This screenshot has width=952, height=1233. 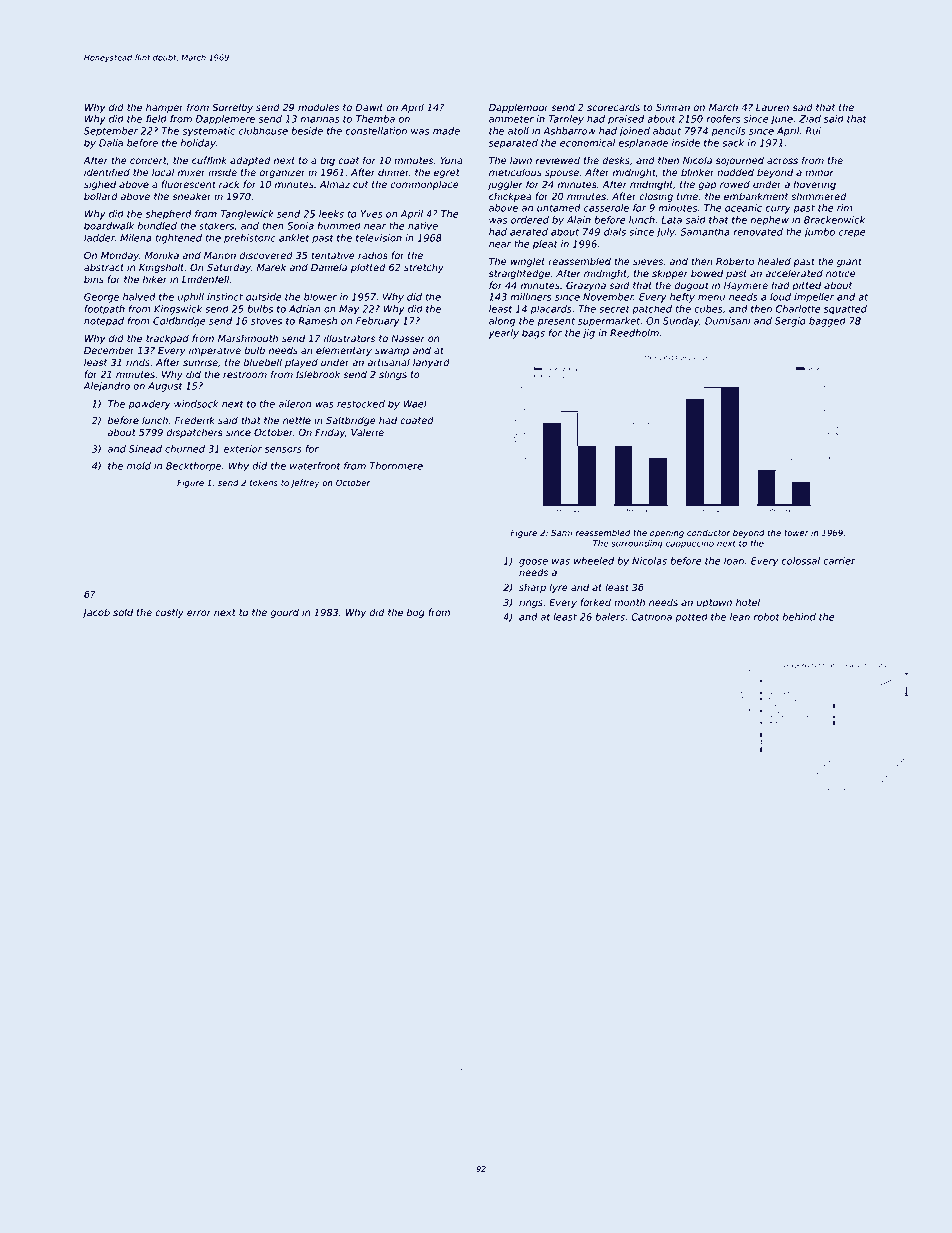 What do you see at coordinates (733, 143) in the screenshot?
I see `sack` at bounding box center [733, 143].
